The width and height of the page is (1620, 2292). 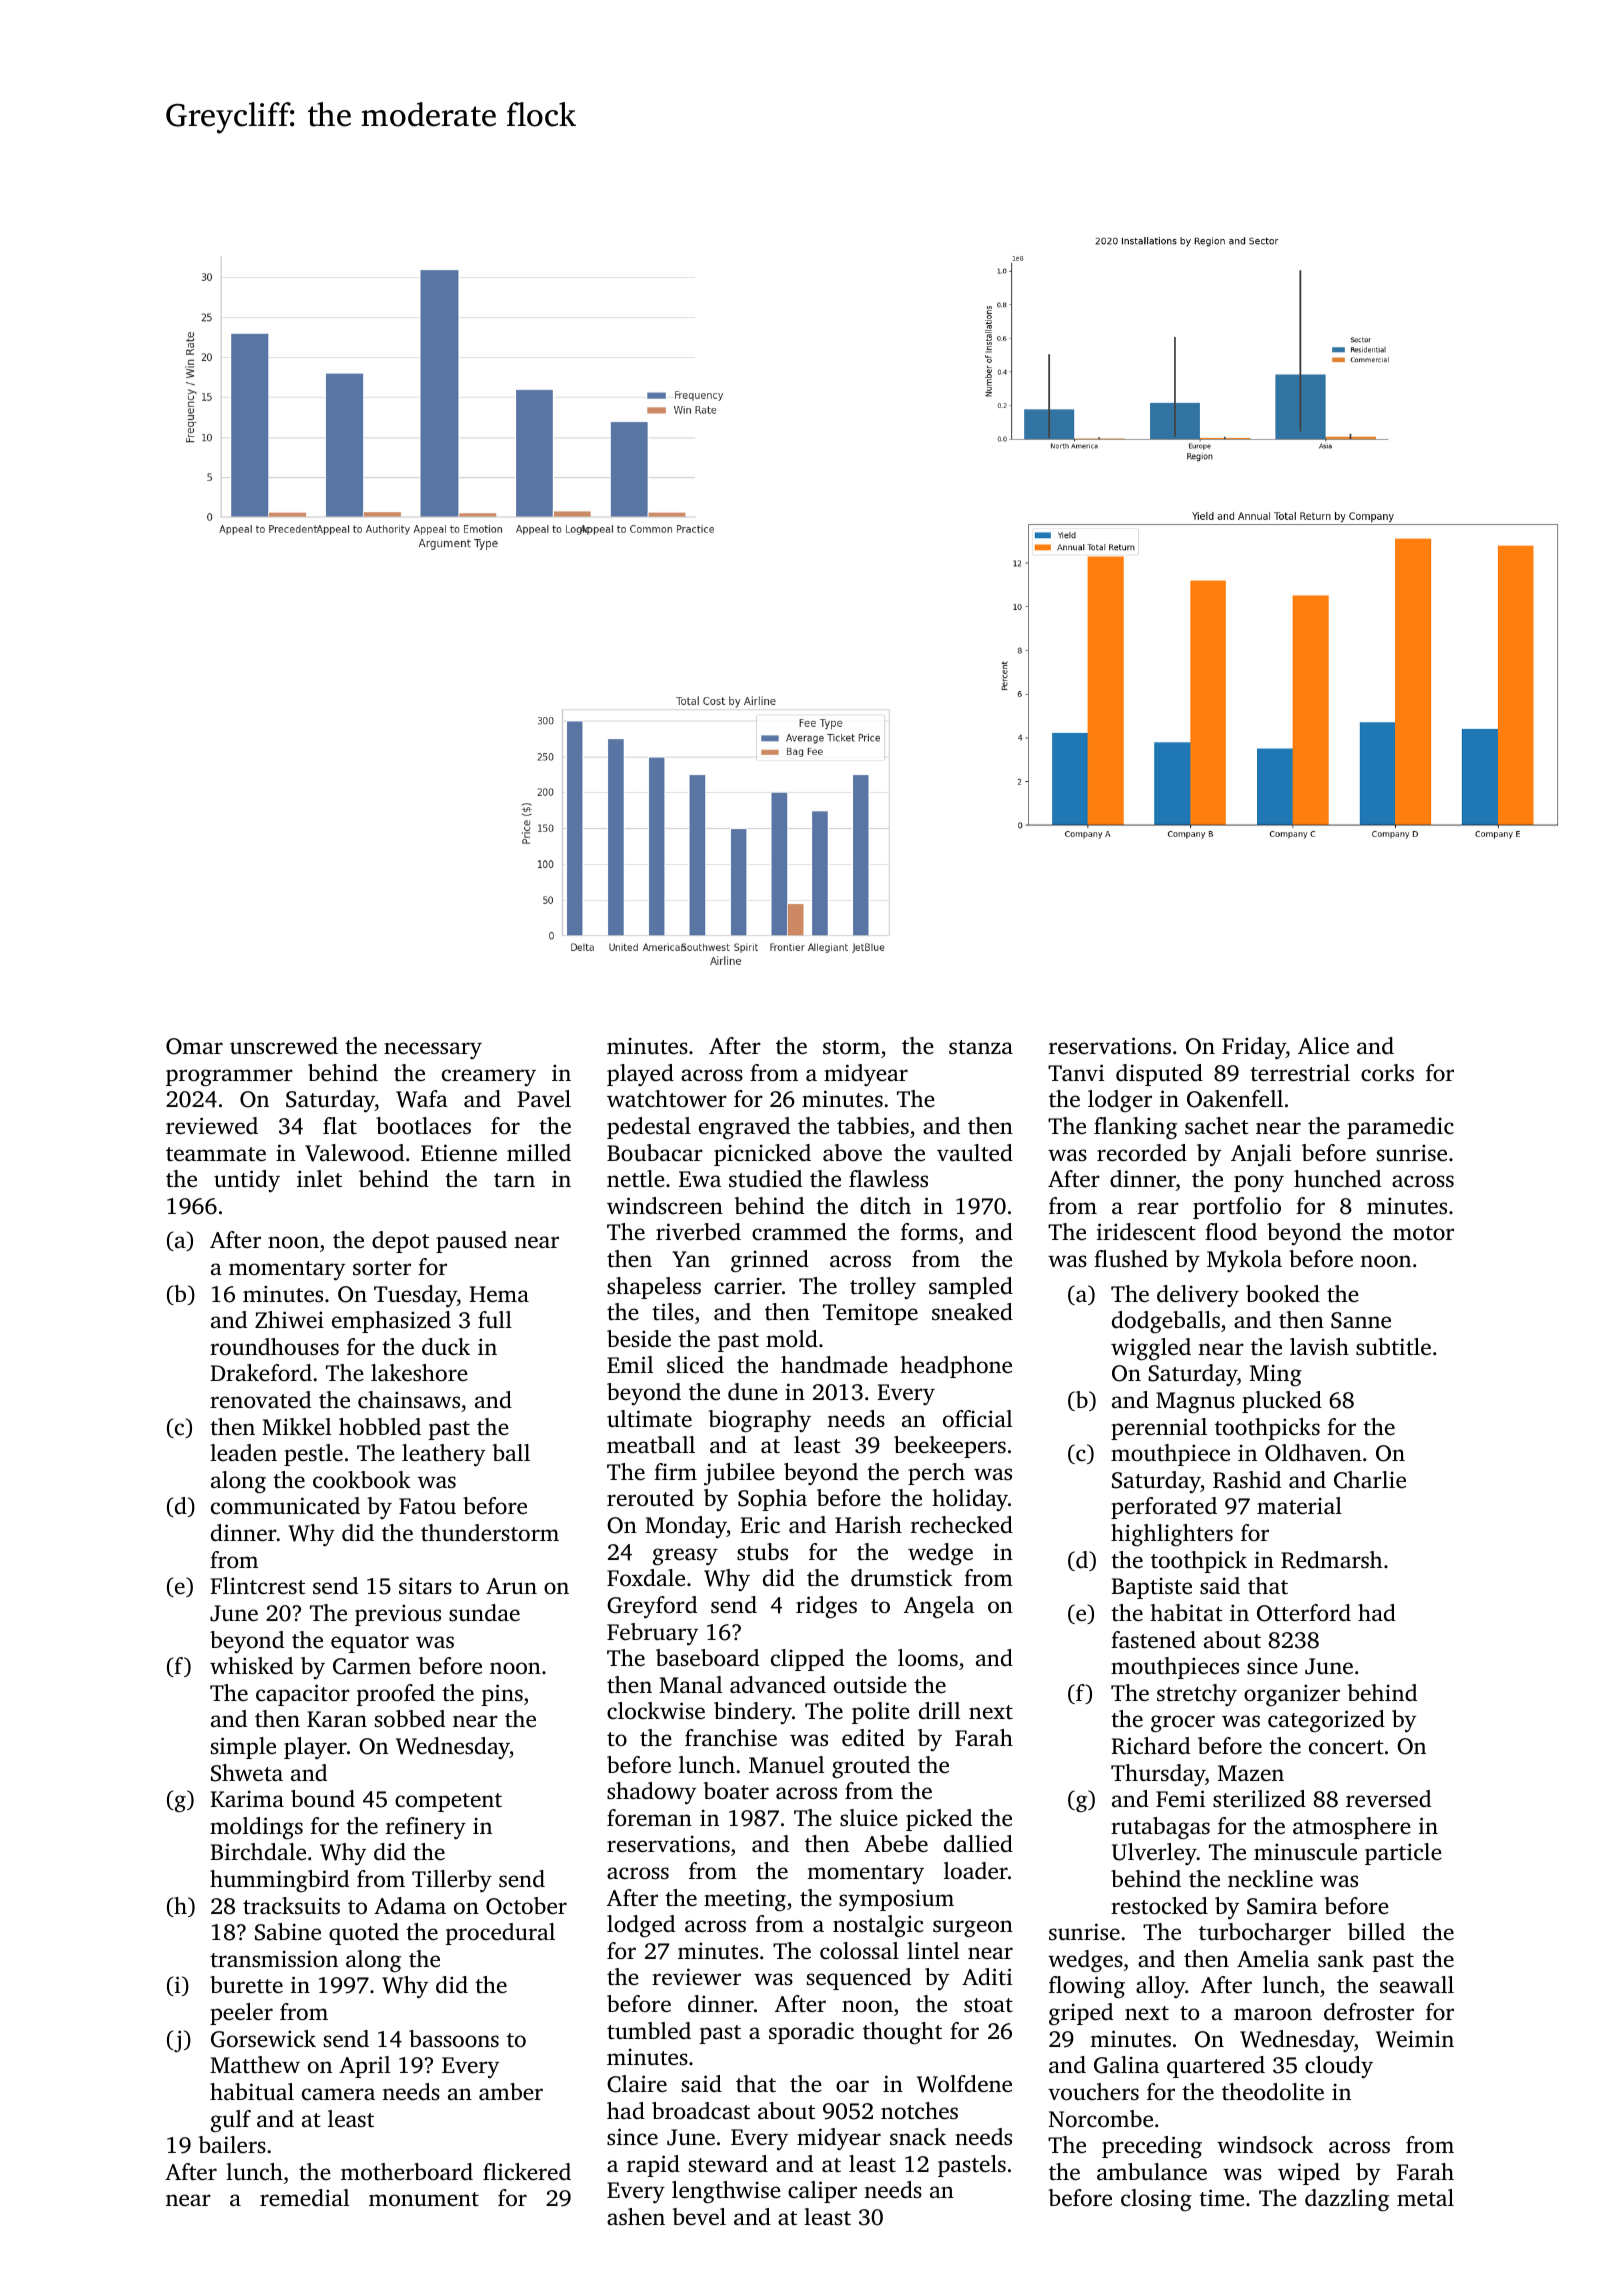 I want to click on transmission, so click(x=274, y=1959).
